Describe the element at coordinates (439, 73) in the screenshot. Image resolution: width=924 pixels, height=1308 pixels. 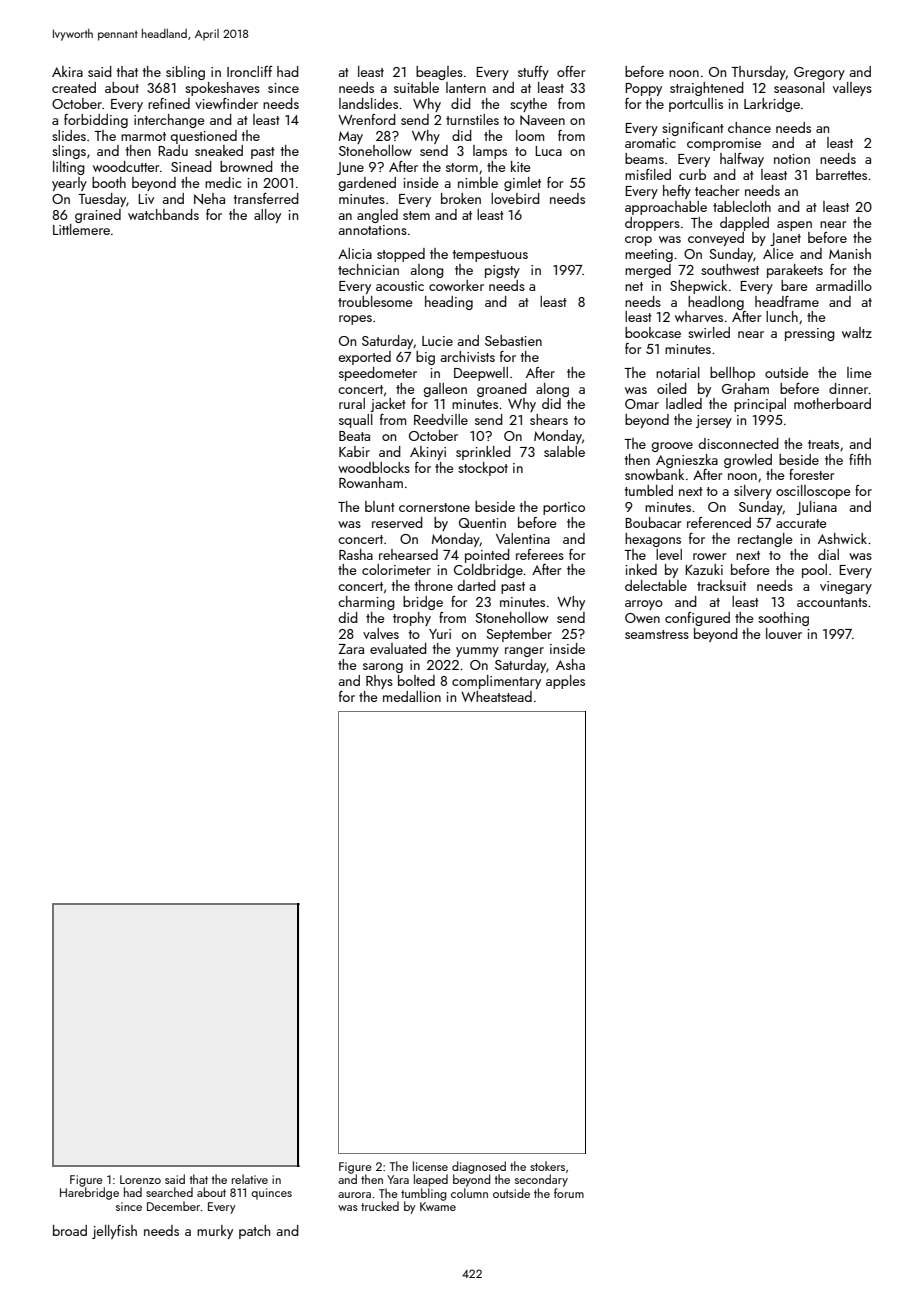
I see `beagles` at that location.
